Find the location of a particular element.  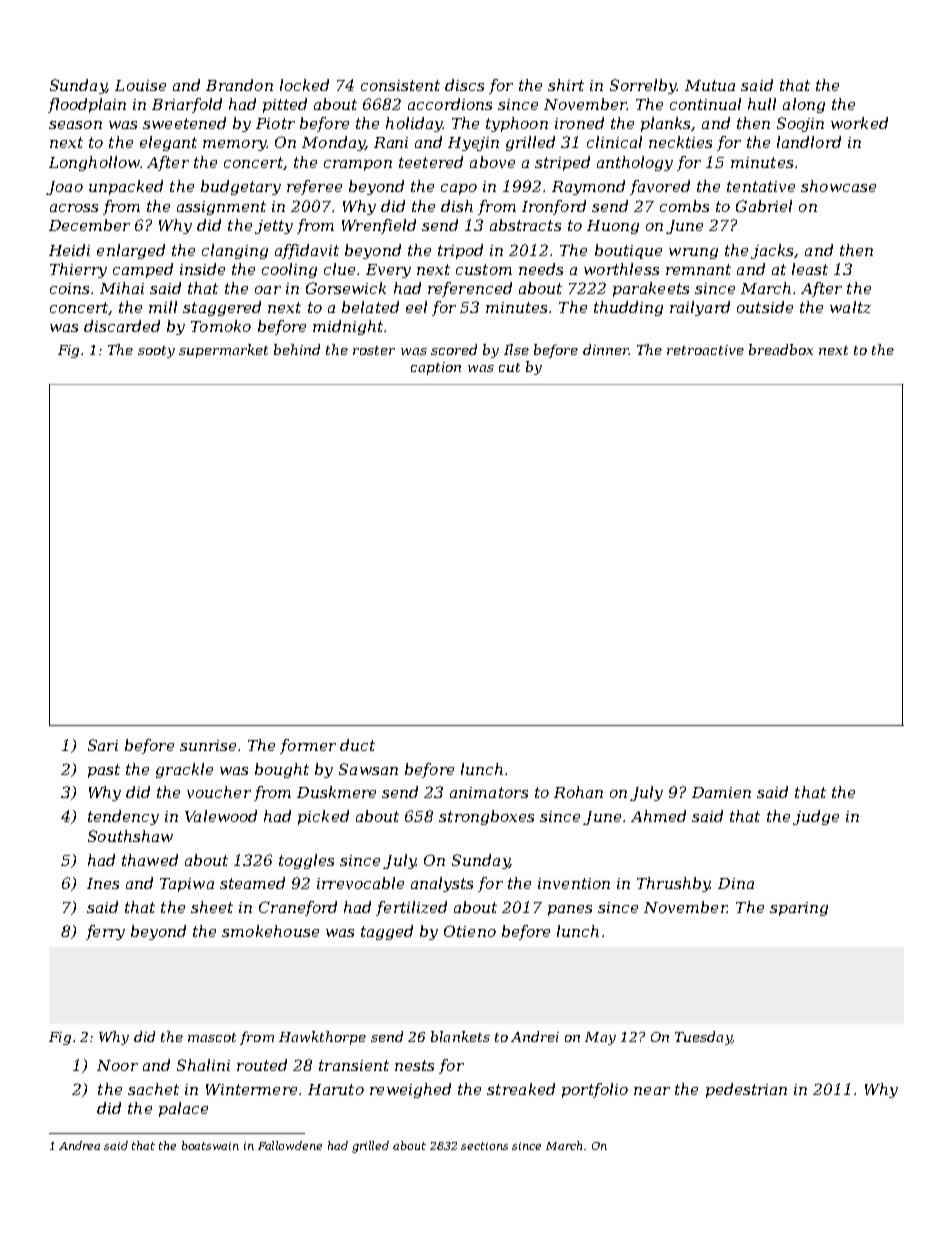

caption is located at coordinates (436, 368).
